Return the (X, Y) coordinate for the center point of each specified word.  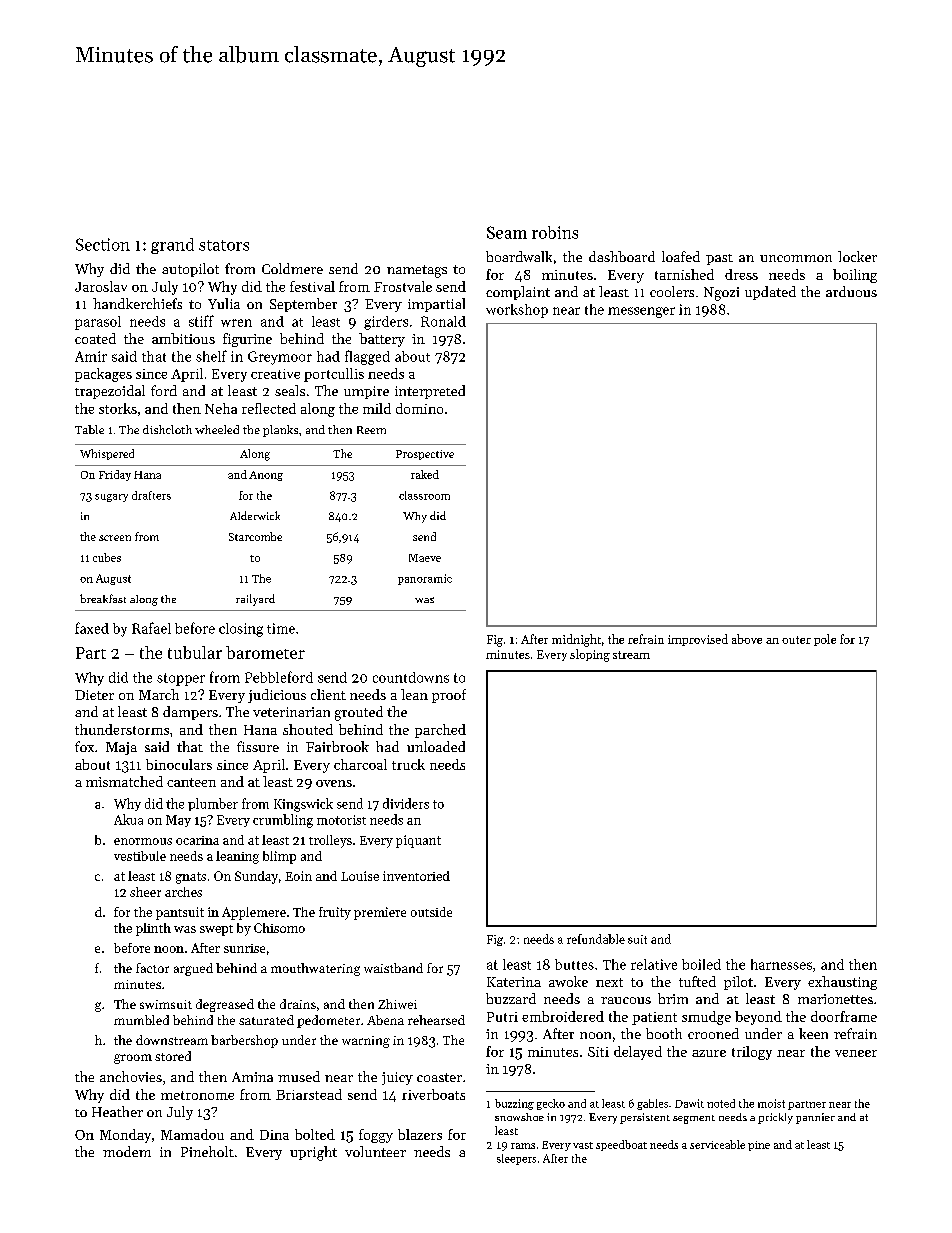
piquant (418, 841)
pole (825, 640)
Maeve (425, 558)
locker (857, 256)
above (747, 639)
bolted (315, 1134)
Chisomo (279, 928)
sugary (111, 498)
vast (583, 1145)
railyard (255, 600)
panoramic (425, 579)
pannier (815, 1118)
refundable (596, 939)
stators (224, 245)
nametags (417, 271)
